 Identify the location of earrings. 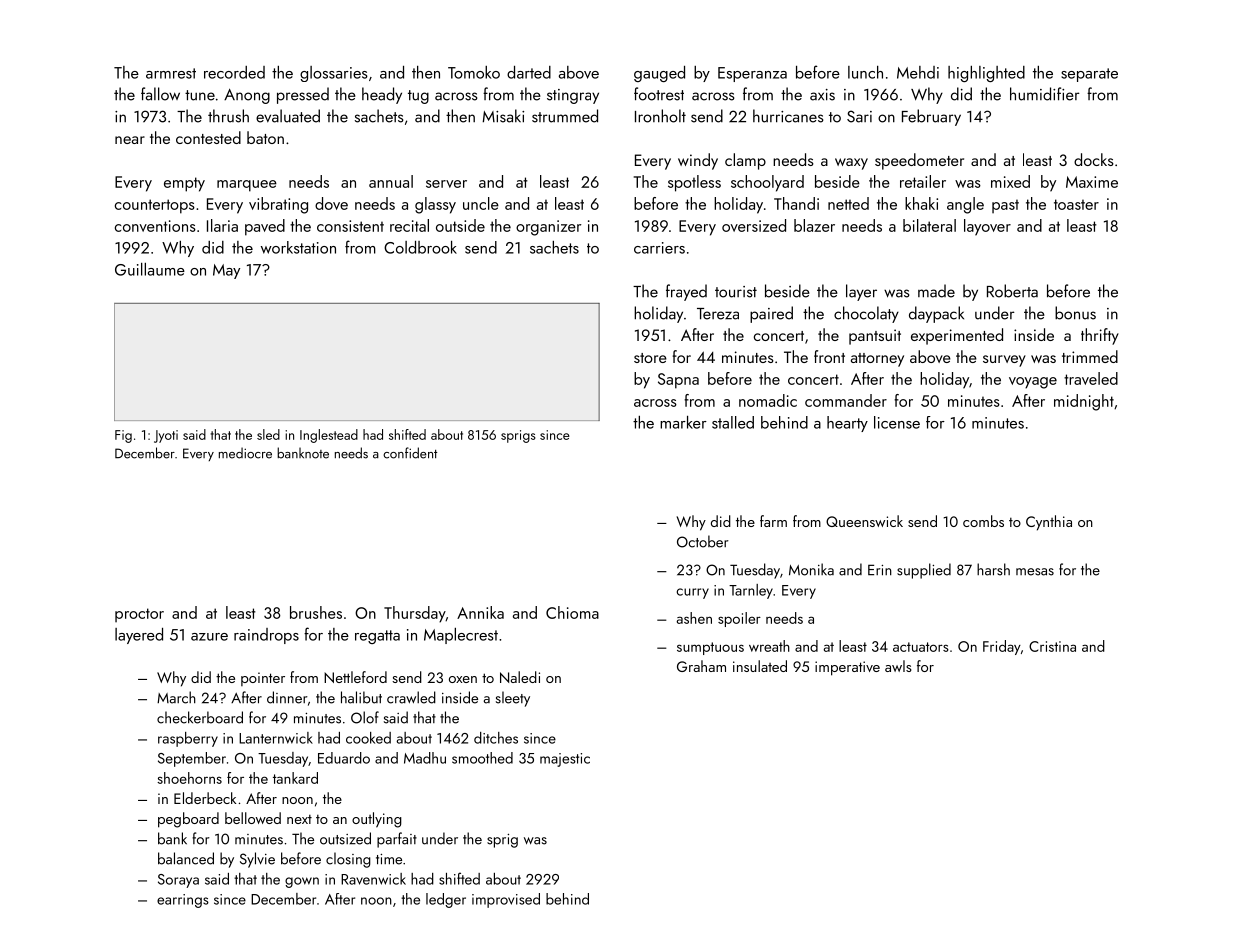
(183, 901).
